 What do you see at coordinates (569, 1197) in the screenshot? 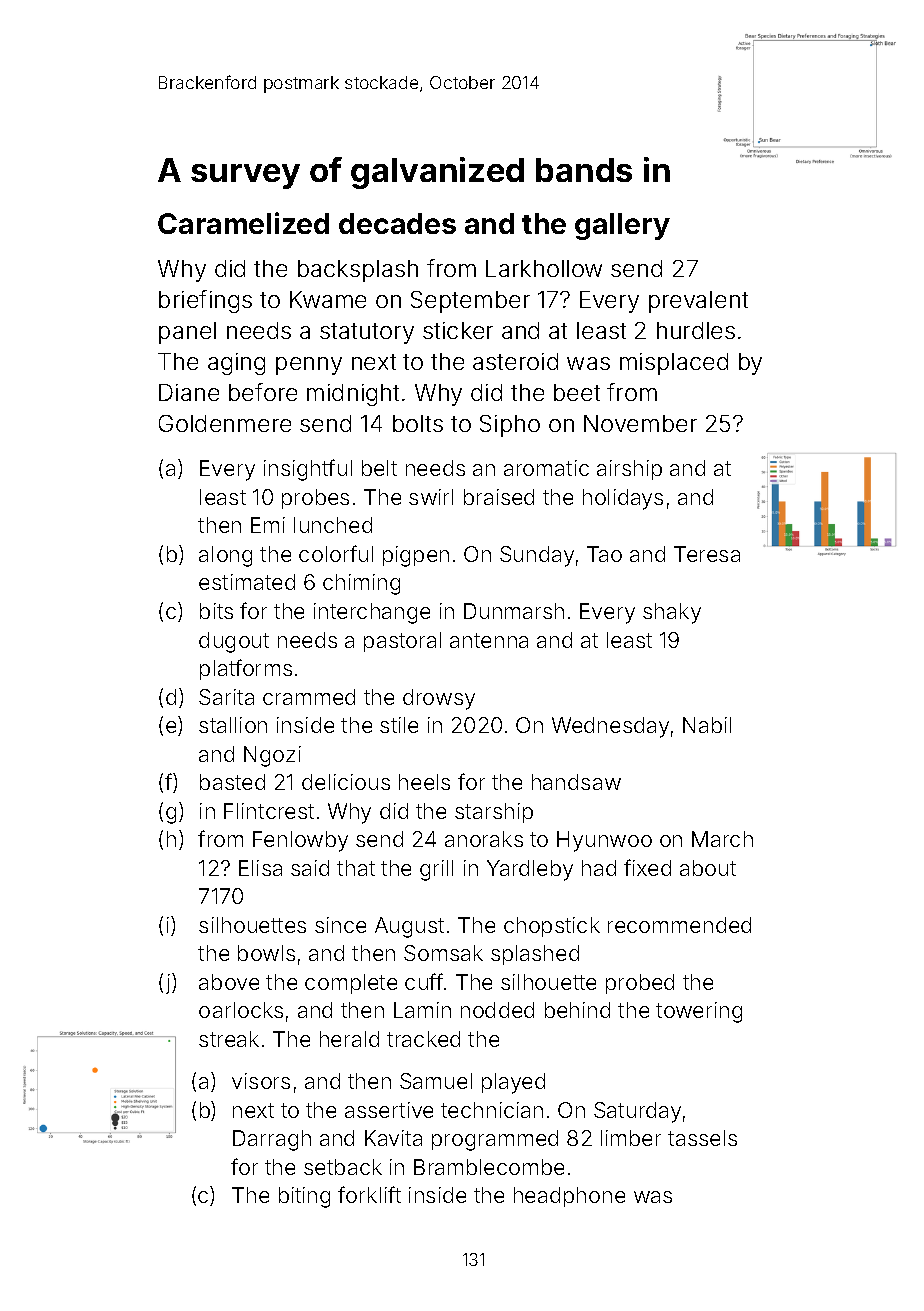
I see `headphone` at bounding box center [569, 1197].
